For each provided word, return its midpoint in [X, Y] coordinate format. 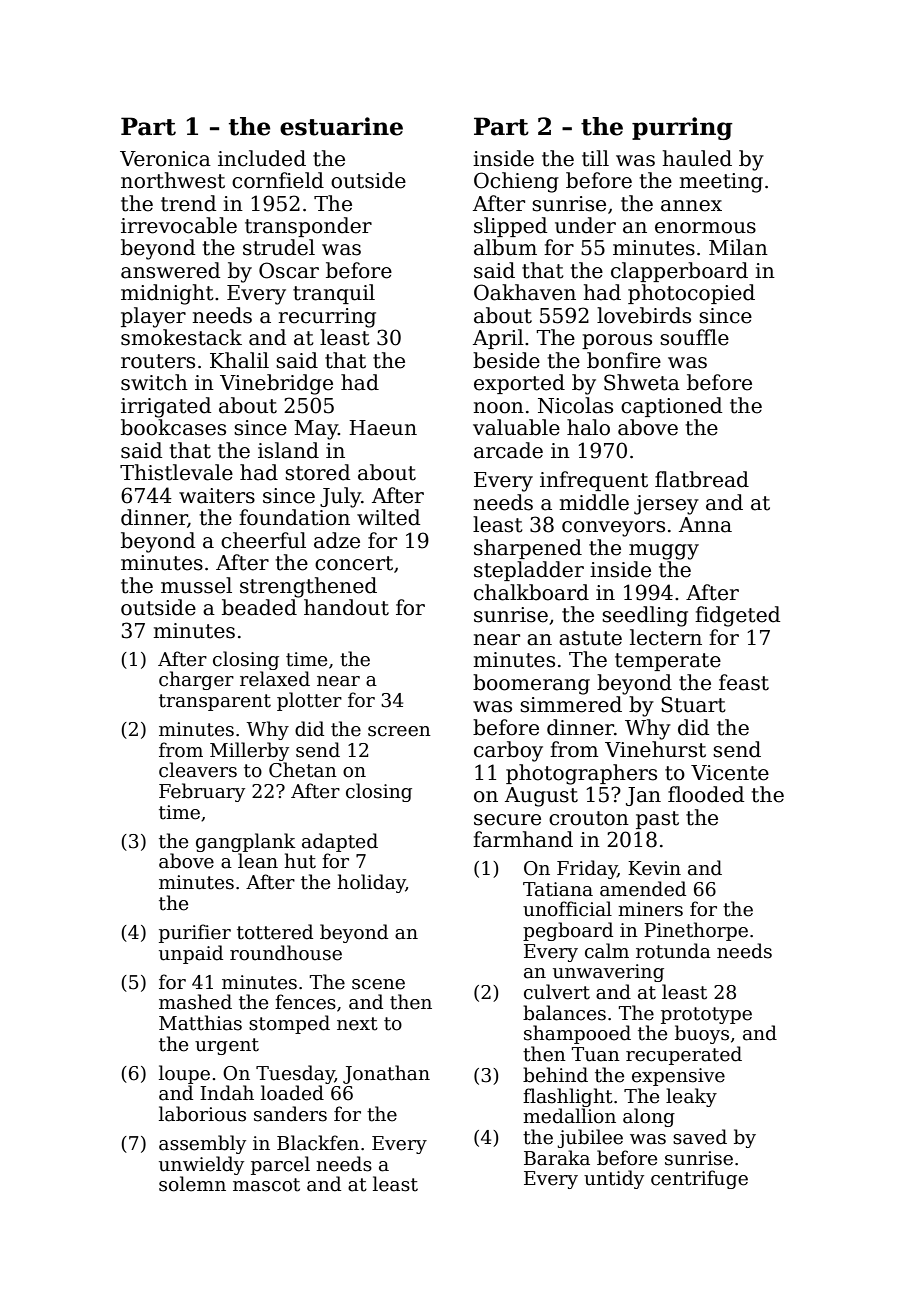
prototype [706, 1015]
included [262, 158]
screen [399, 731]
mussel [196, 585]
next [357, 1024]
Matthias [200, 1023]
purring [682, 128]
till [595, 158]
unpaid [191, 954]
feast [744, 682]
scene [378, 984]
